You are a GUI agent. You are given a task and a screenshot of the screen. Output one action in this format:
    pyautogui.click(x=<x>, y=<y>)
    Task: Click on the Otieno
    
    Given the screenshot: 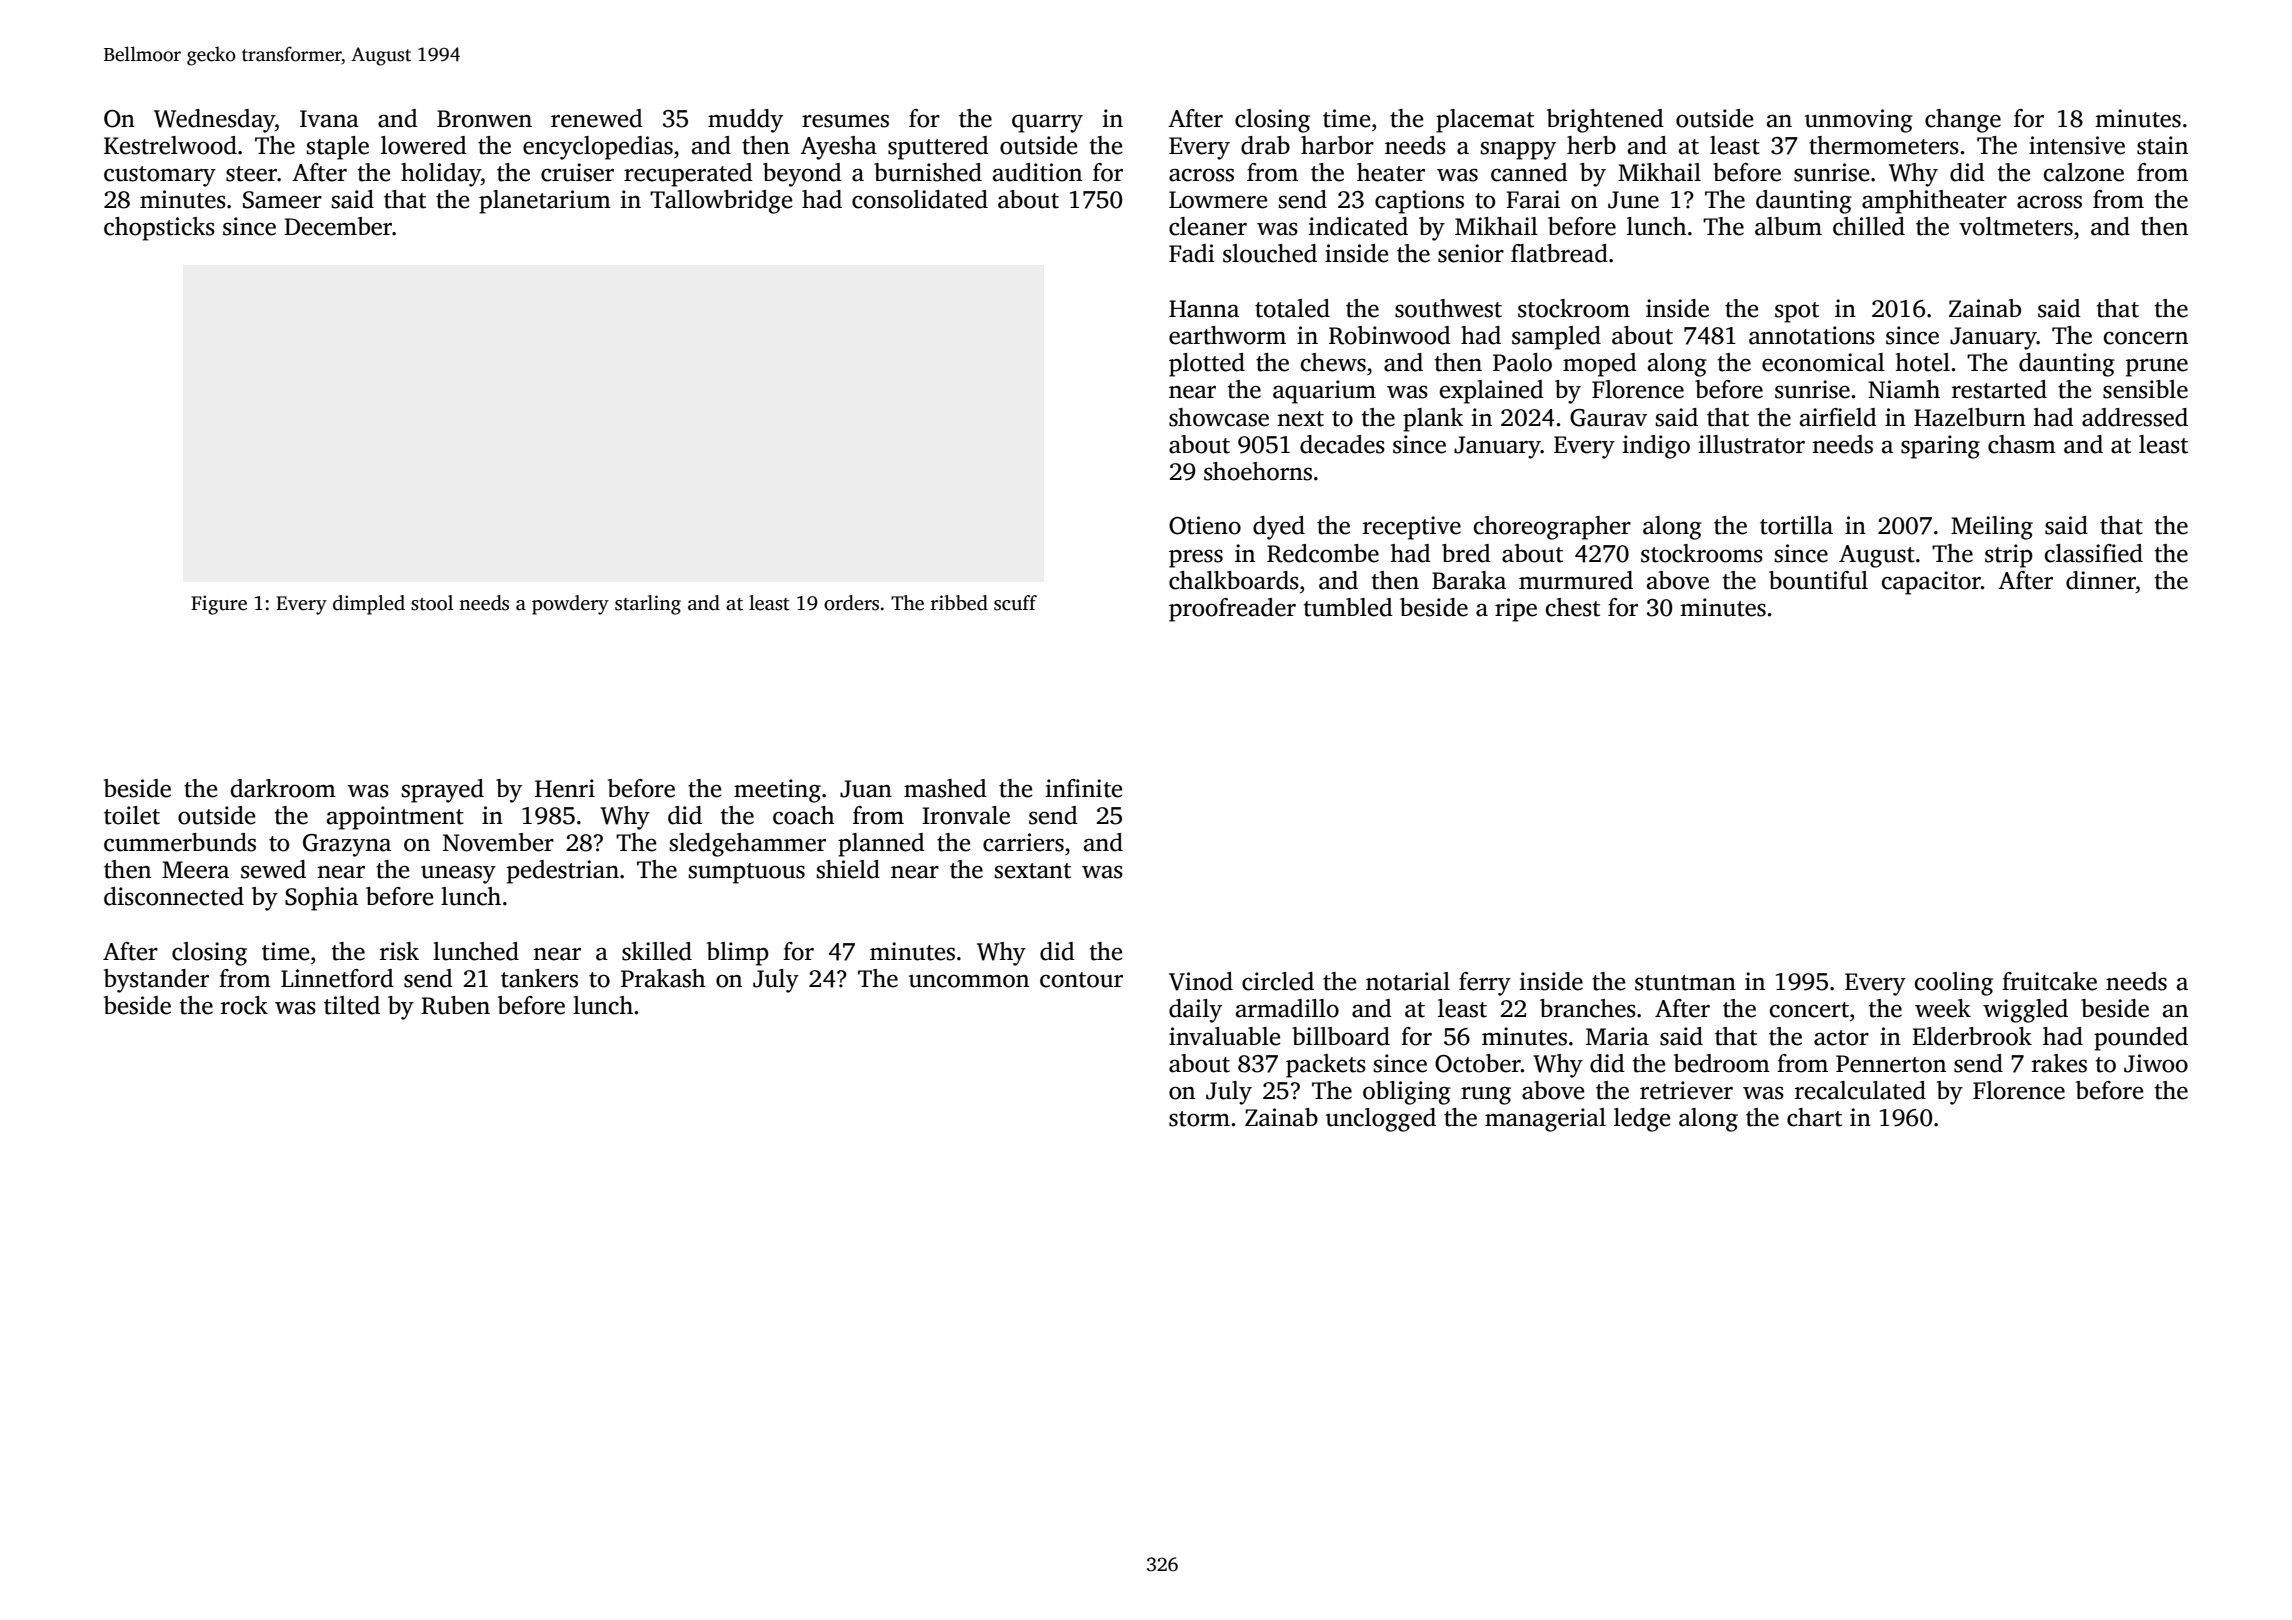 What is the action you would take?
    pyautogui.click(x=1205, y=525)
